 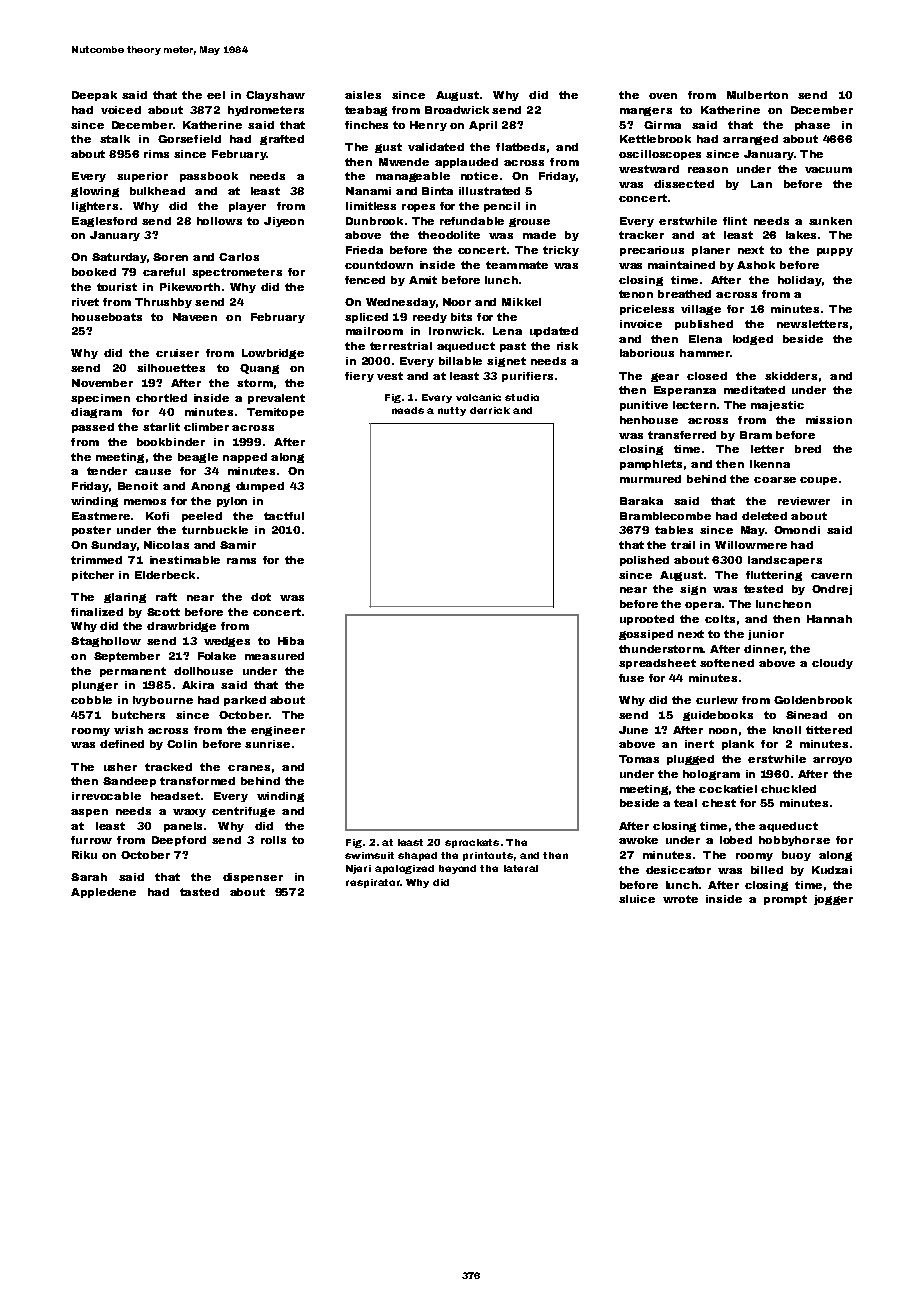 What do you see at coordinates (644, 561) in the document?
I see `polished` at bounding box center [644, 561].
